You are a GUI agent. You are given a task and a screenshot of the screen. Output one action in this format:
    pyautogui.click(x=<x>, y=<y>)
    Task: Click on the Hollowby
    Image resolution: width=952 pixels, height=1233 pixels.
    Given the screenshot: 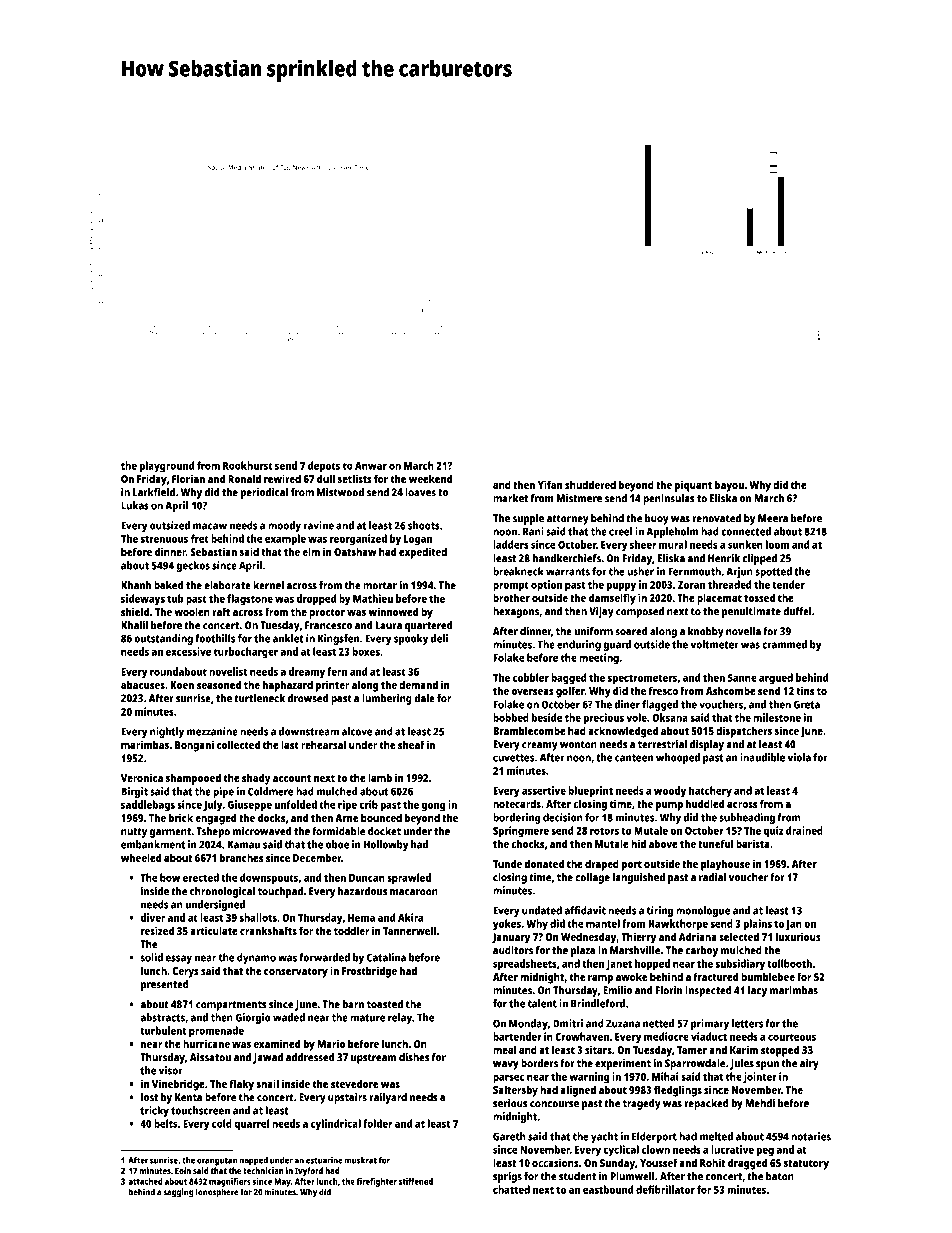 What is the action you would take?
    pyautogui.click(x=386, y=845)
